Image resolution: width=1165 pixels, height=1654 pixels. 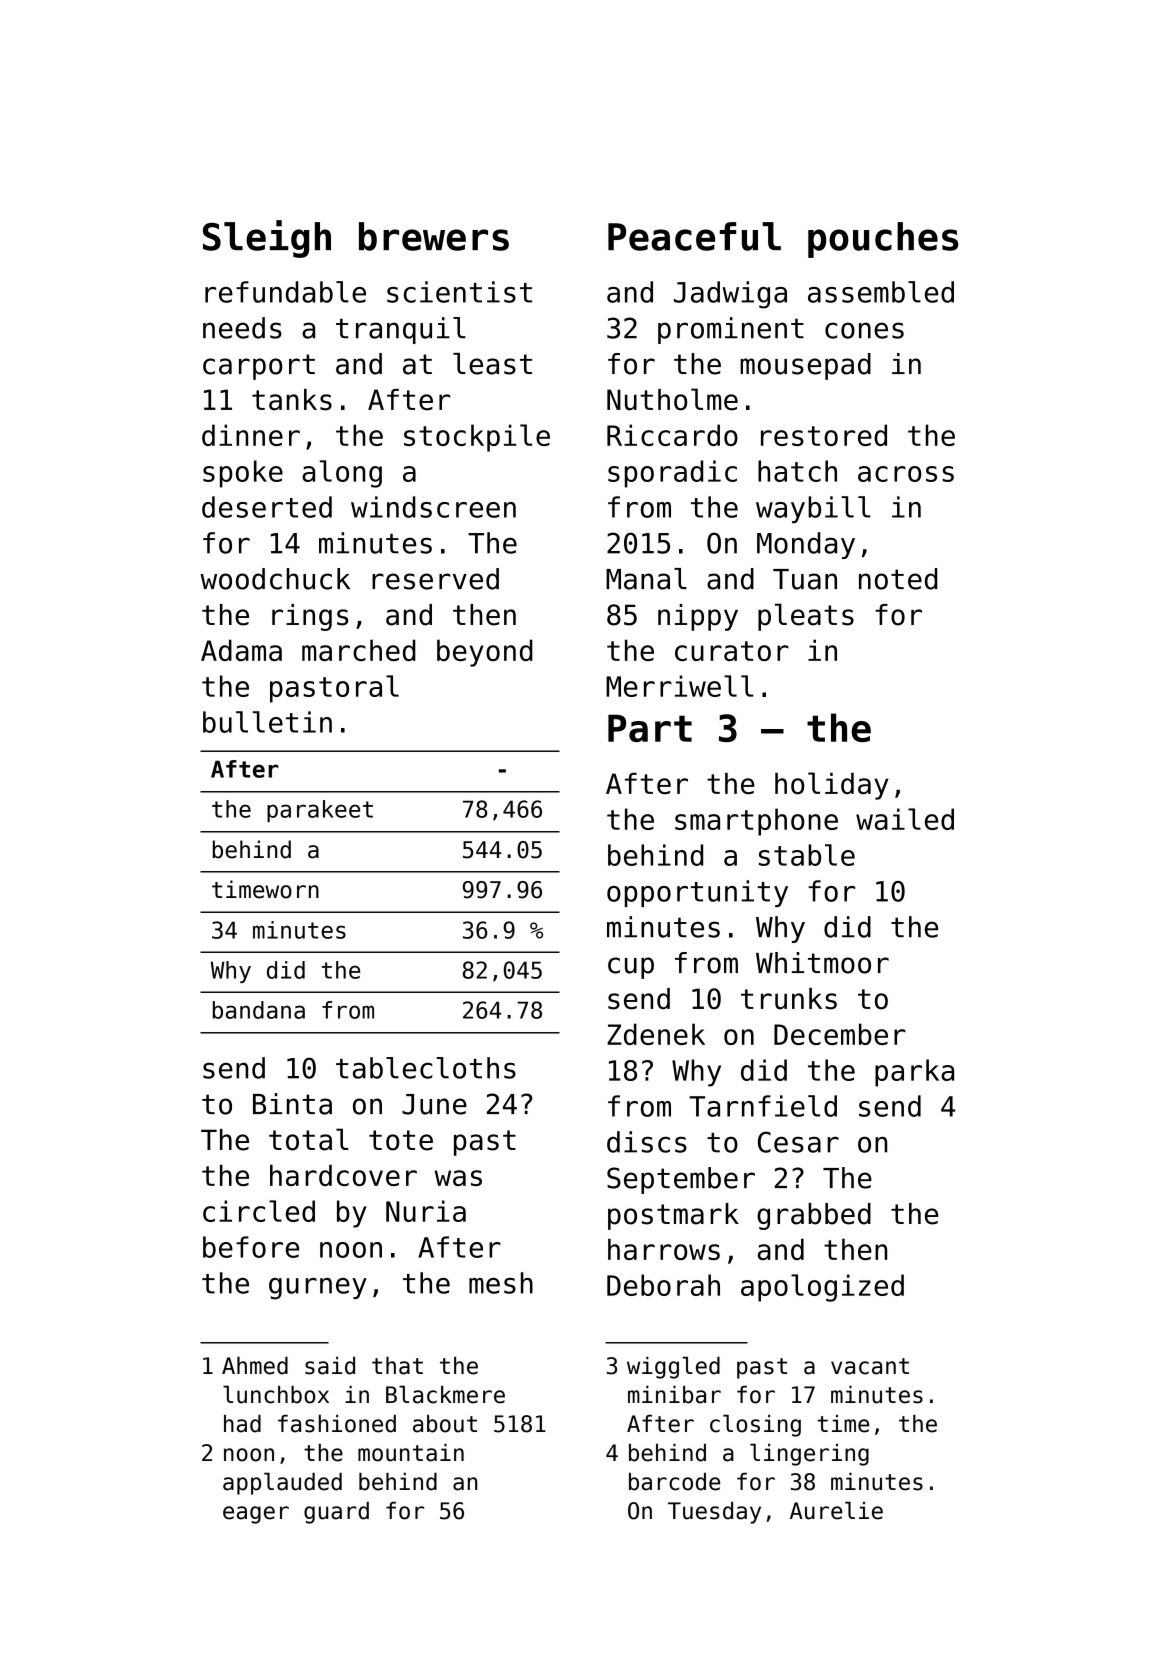 What do you see at coordinates (906, 474) in the page?
I see `across` at bounding box center [906, 474].
